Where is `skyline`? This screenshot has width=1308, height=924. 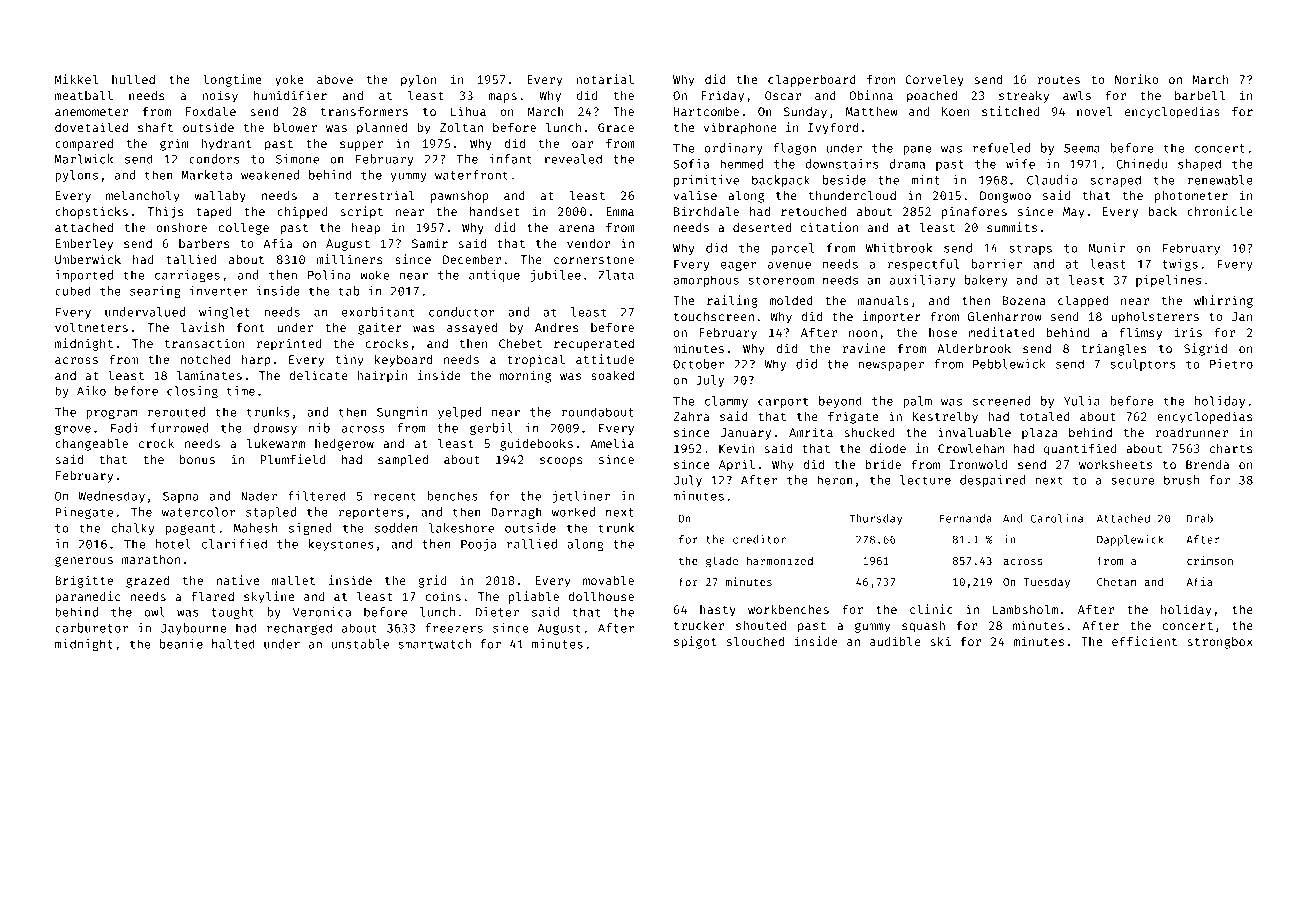
skyline is located at coordinates (269, 597).
